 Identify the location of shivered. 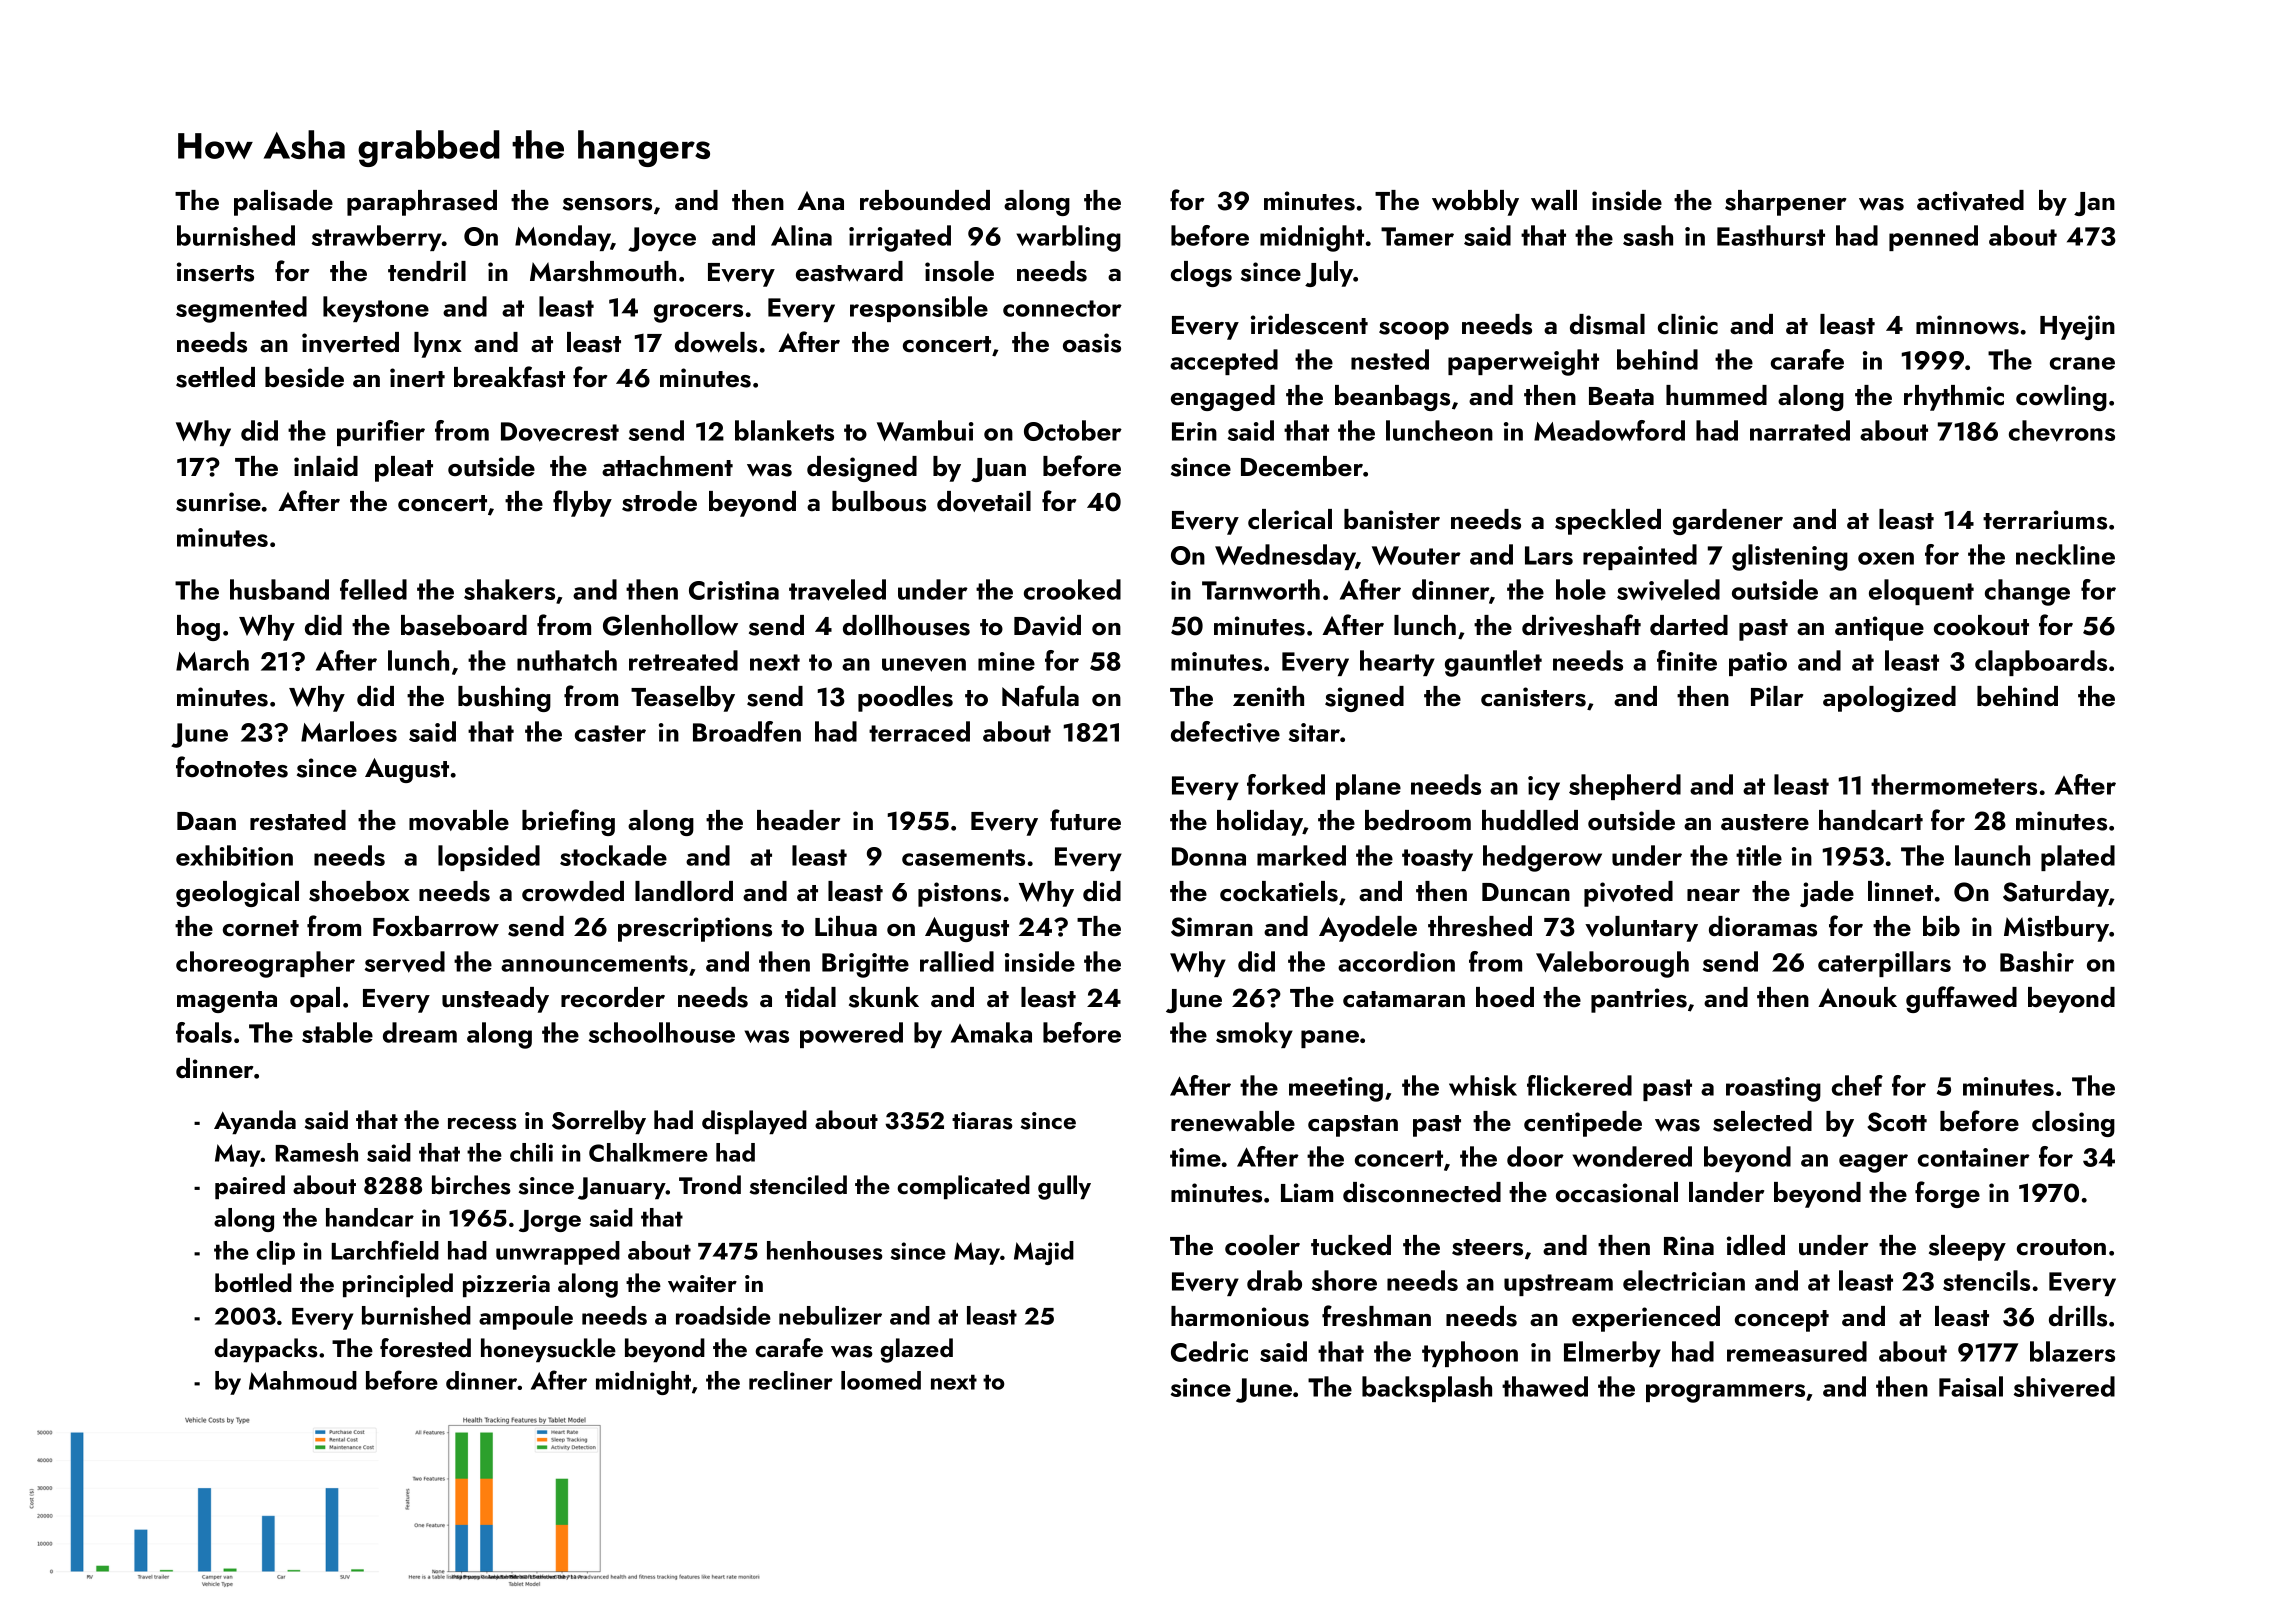
(2064, 1387).
